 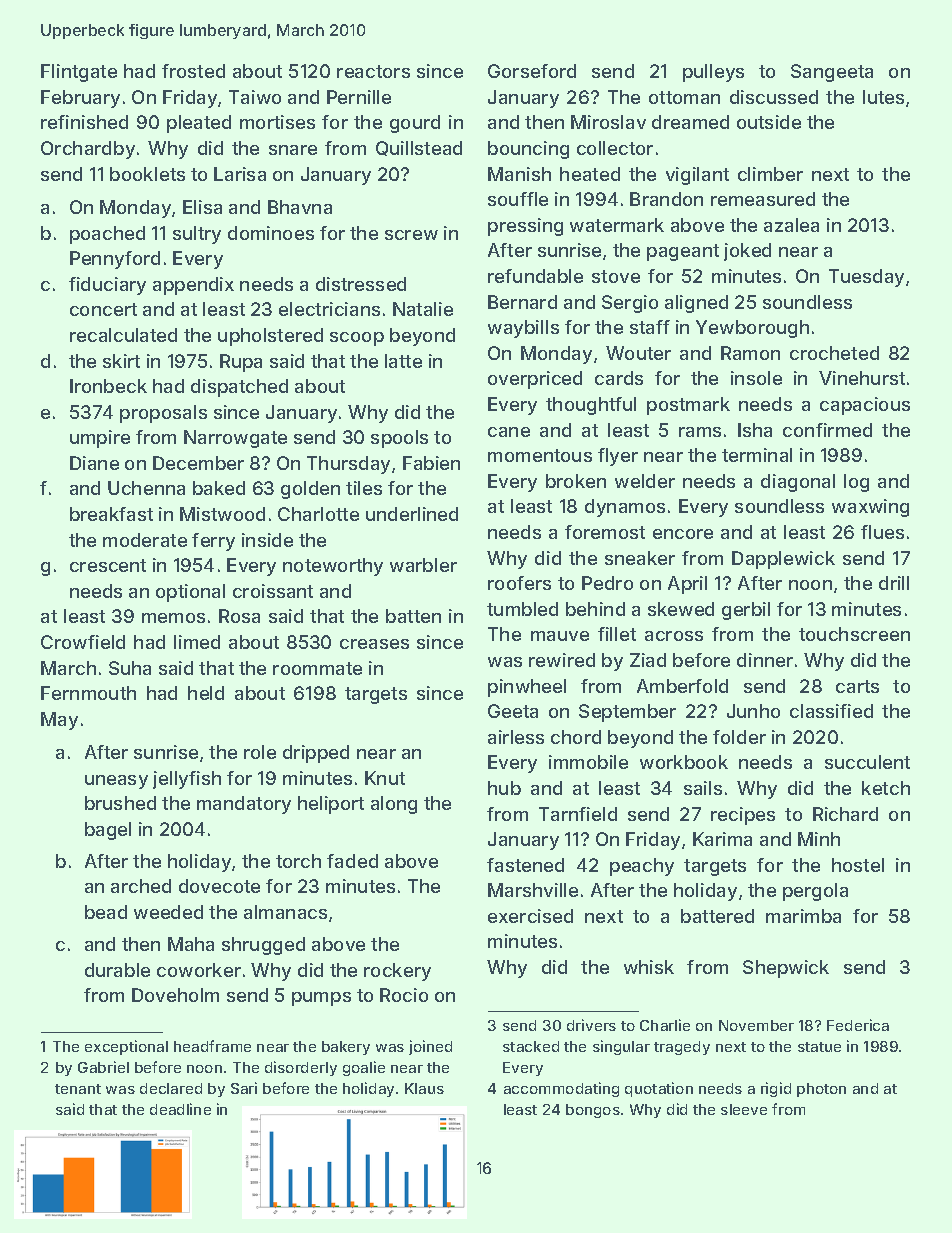 I want to click on azalea, so click(x=791, y=225).
